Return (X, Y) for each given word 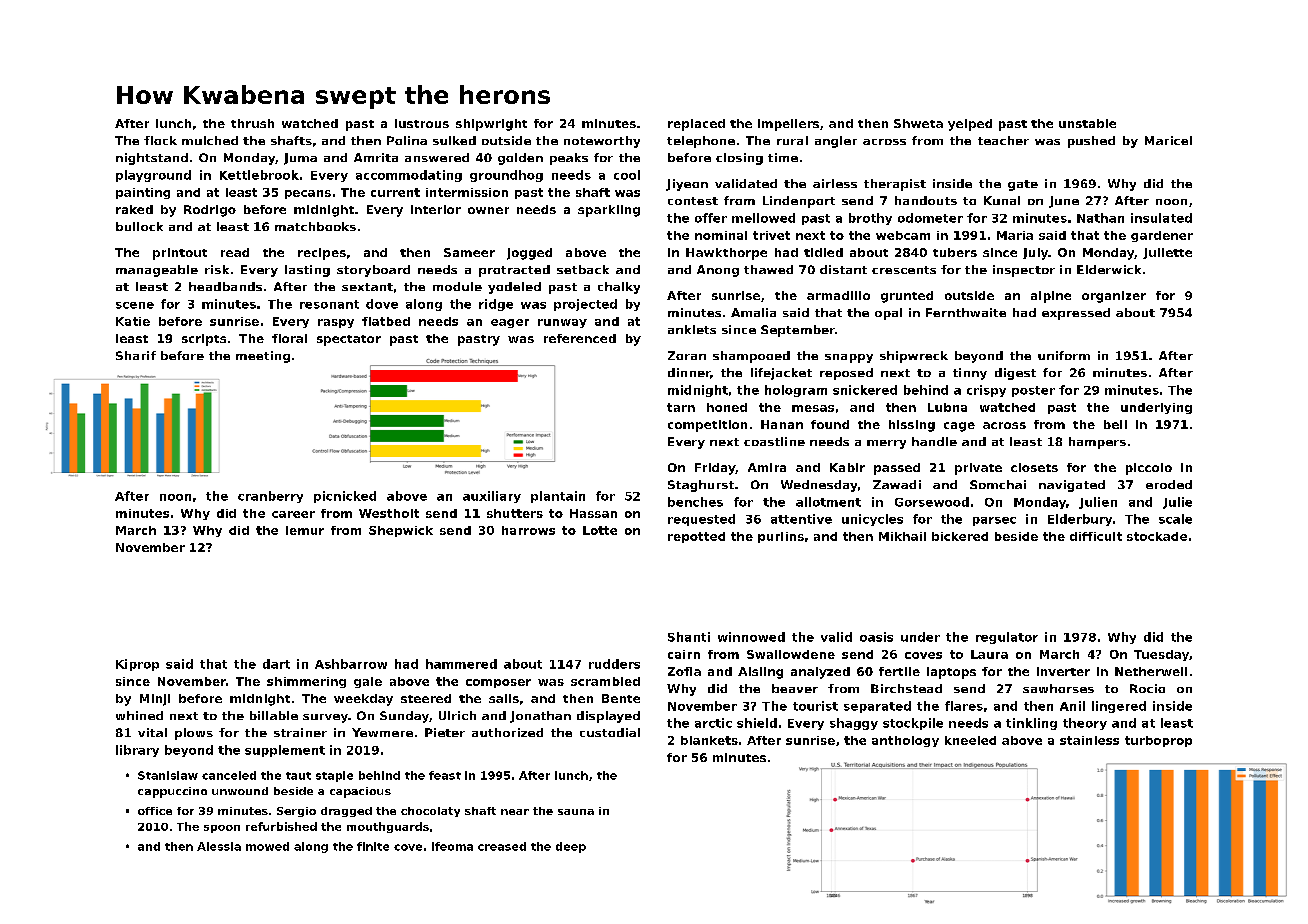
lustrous (422, 123)
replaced (696, 125)
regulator (1007, 638)
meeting (263, 357)
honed (727, 407)
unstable (1087, 123)
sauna (576, 812)
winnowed (751, 637)
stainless (1089, 740)
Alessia (219, 846)
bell (1115, 424)
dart (276, 664)
